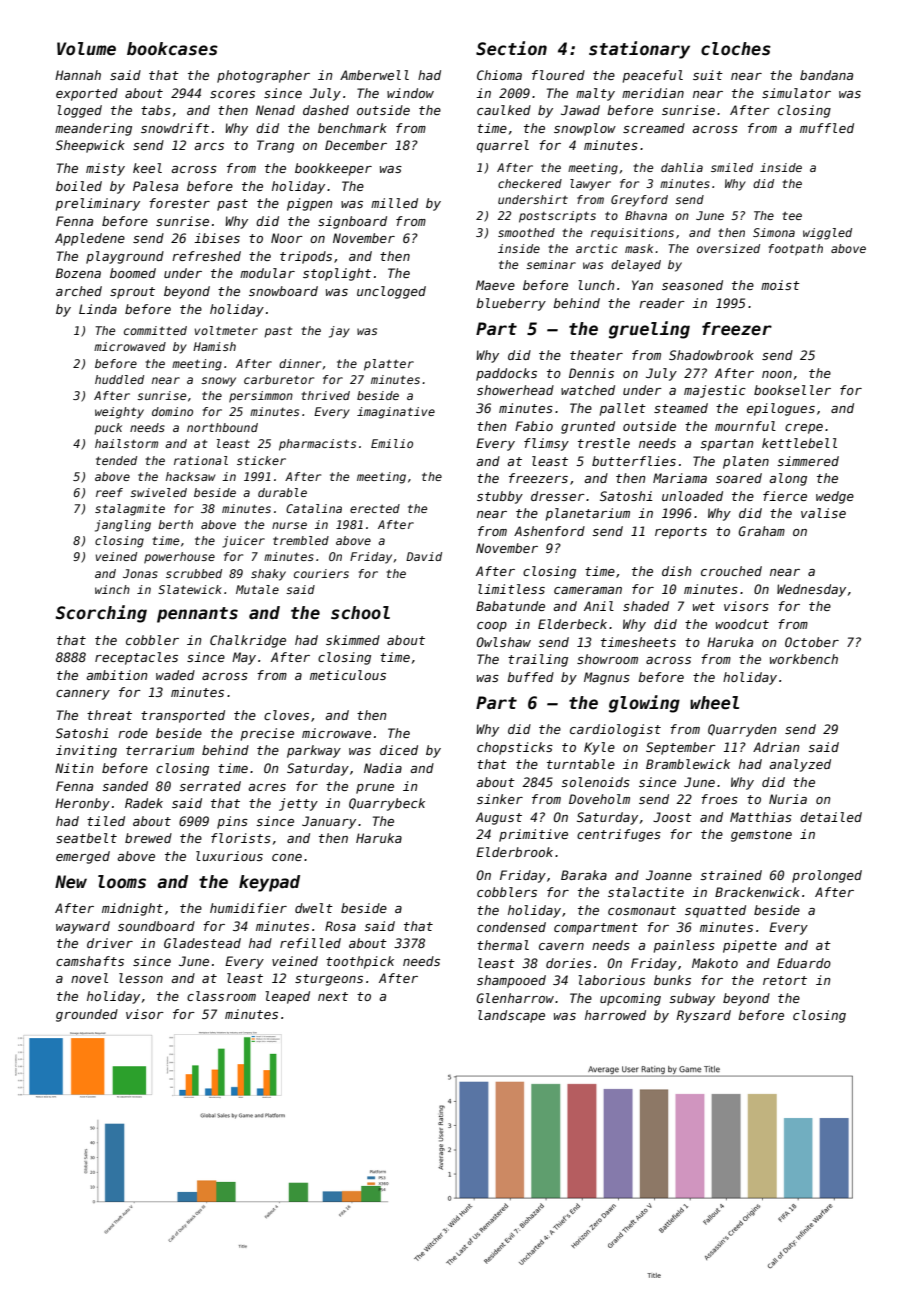  Describe the element at coordinates (202, 943) in the image. I see `Gladestead` at that location.
